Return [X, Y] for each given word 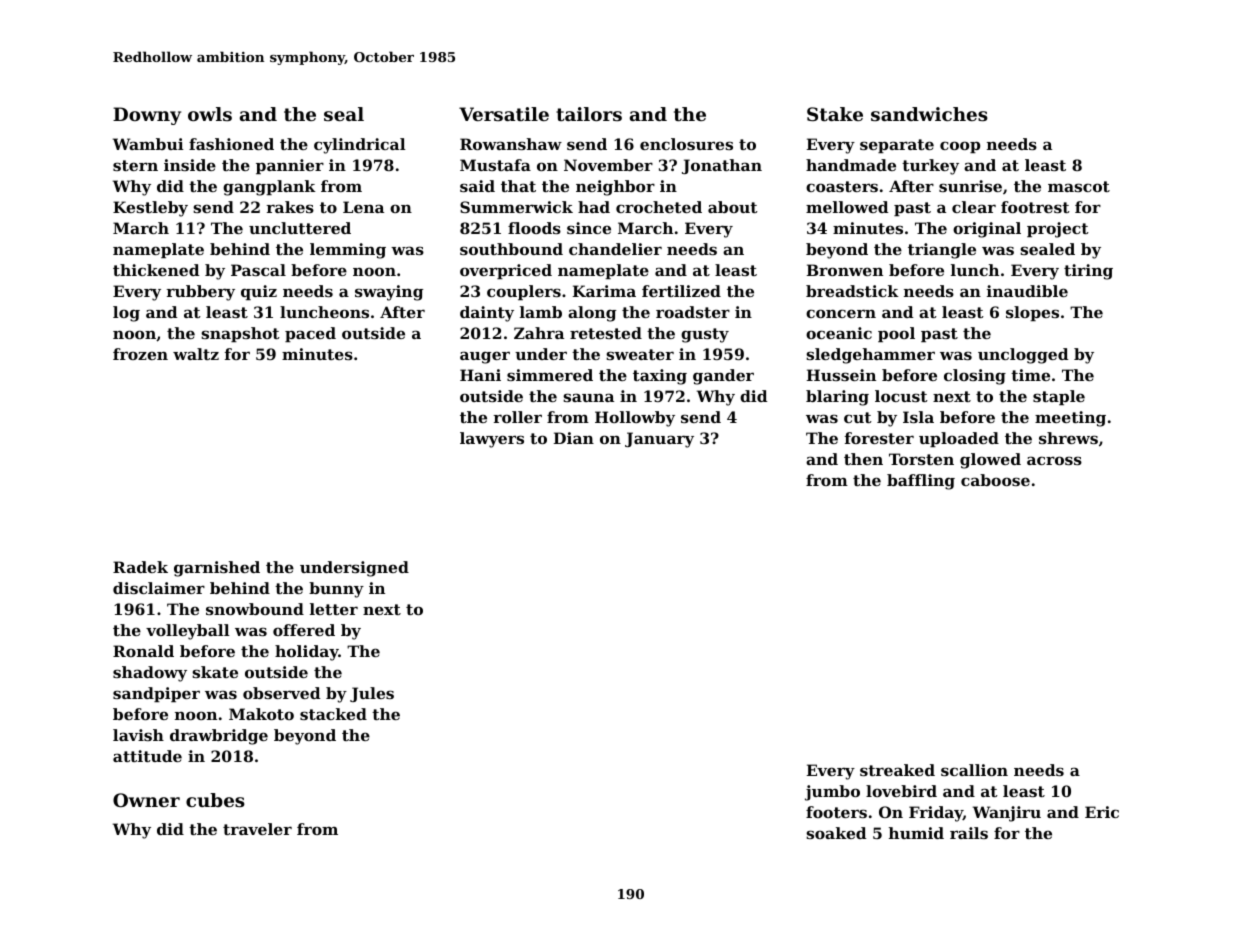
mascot [1079, 186]
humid [916, 833]
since [589, 228]
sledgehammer [870, 356]
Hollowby [635, 419]
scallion [974, 770]
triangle [942, 251]
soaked [836, 833]
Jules [372, 694]
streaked [897, 770]
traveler [257, 829]
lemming [348, 251]
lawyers [492, 440]
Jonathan [722, 166]
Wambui [148, 144]
